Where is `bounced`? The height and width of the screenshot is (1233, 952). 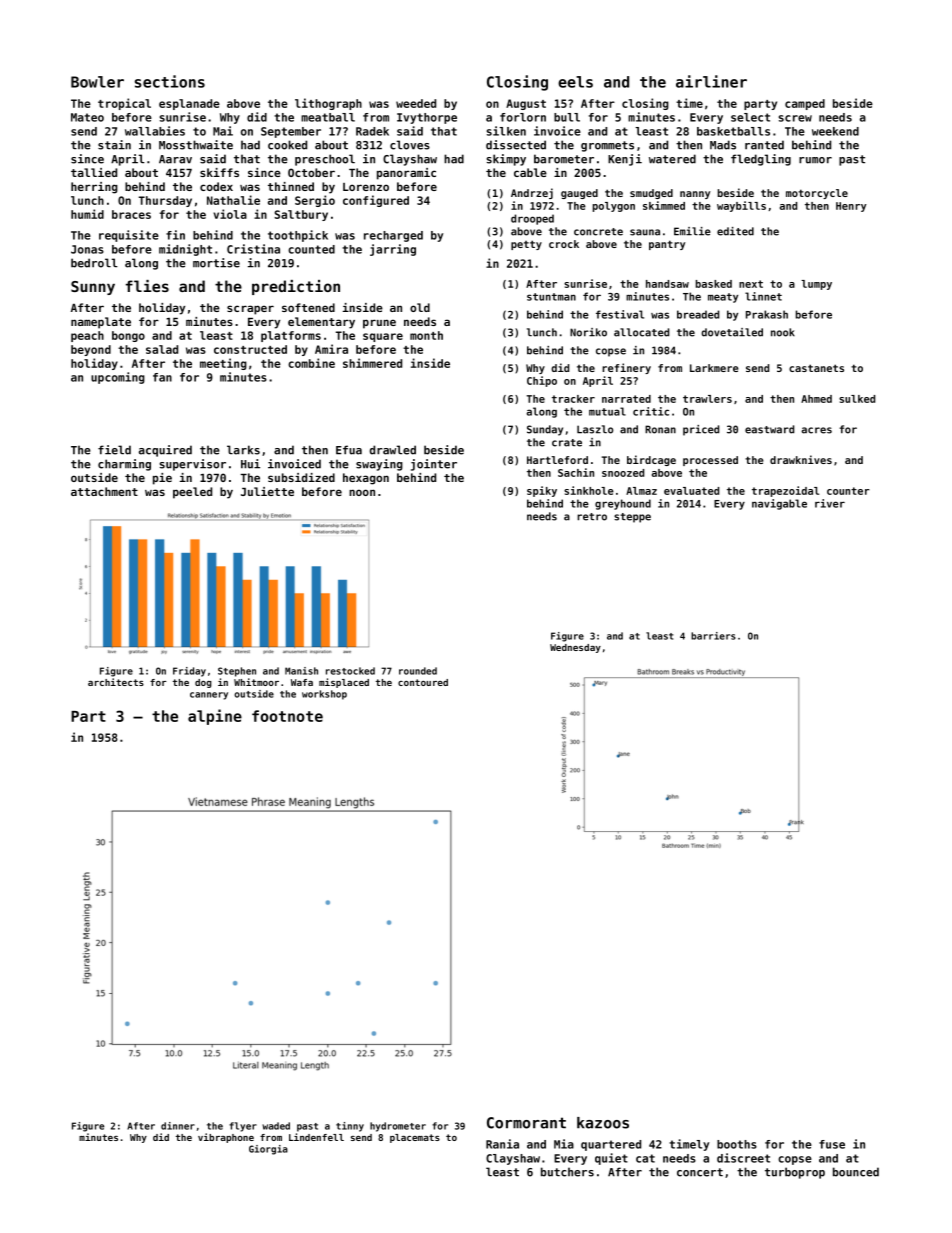
bounced is located at coordinates (856, 1172).
